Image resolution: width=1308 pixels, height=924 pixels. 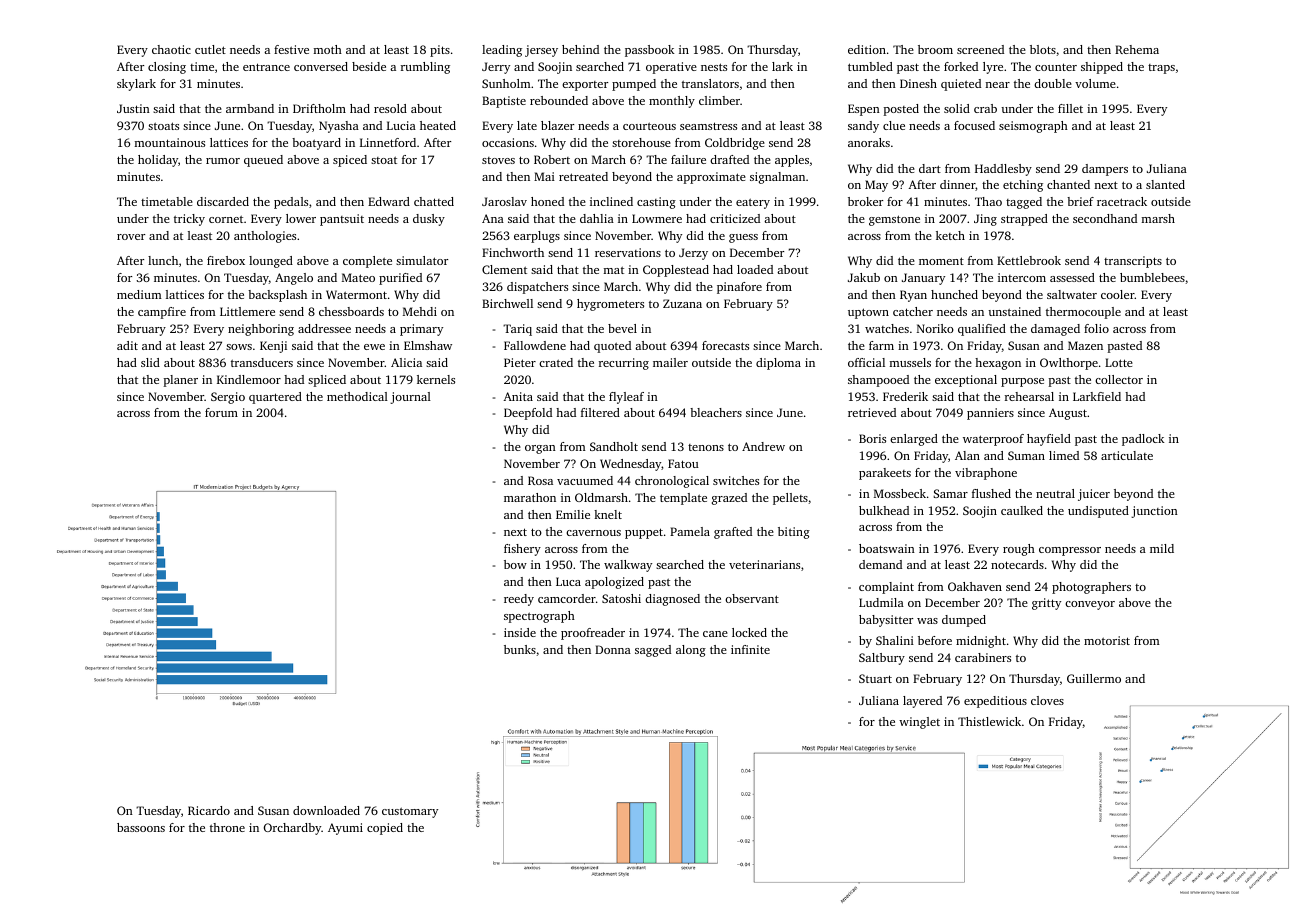 I want to click on Donna, so click(x=613, y=649).
